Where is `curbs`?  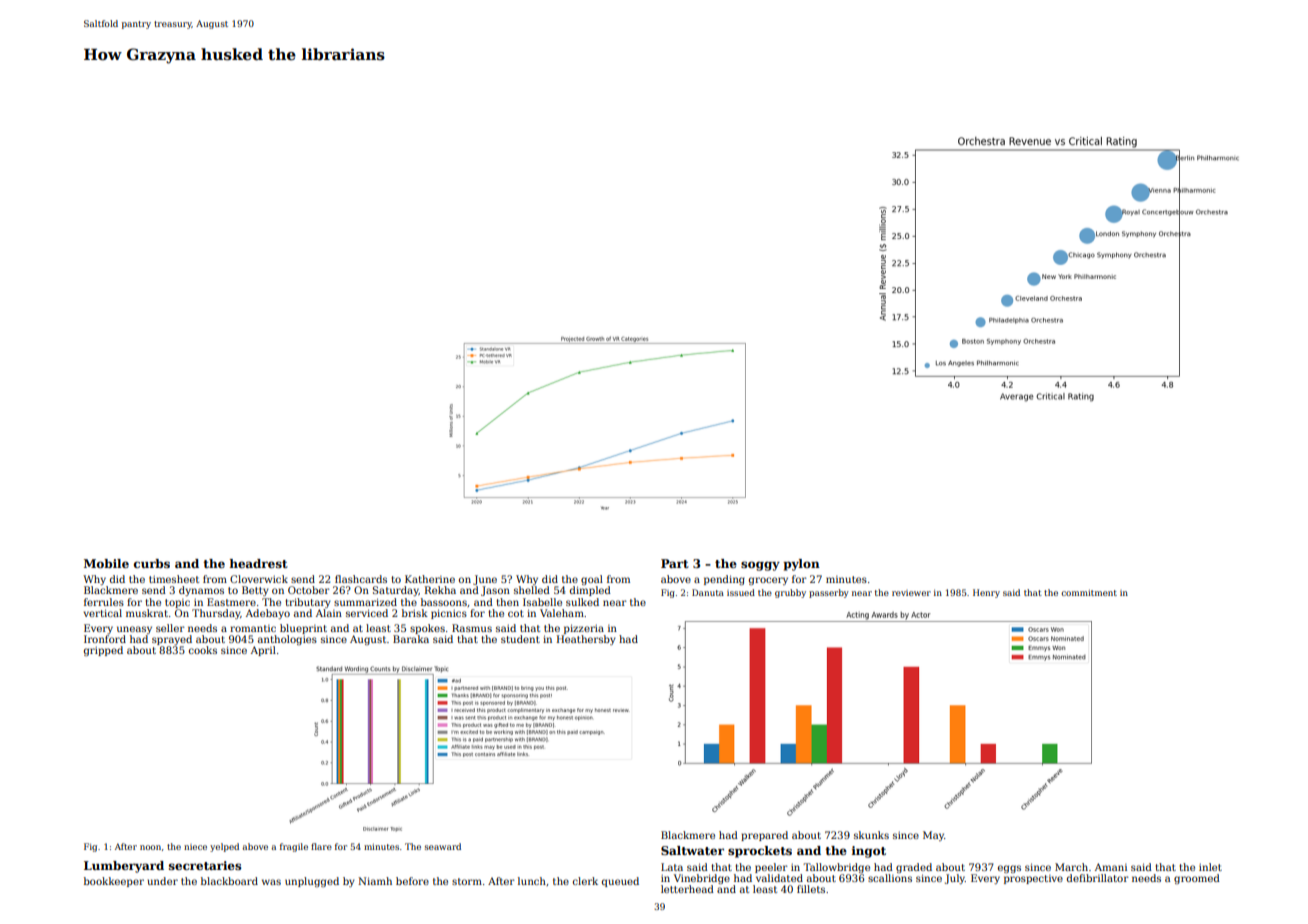
curbs is located at coordinates (152, 563).
